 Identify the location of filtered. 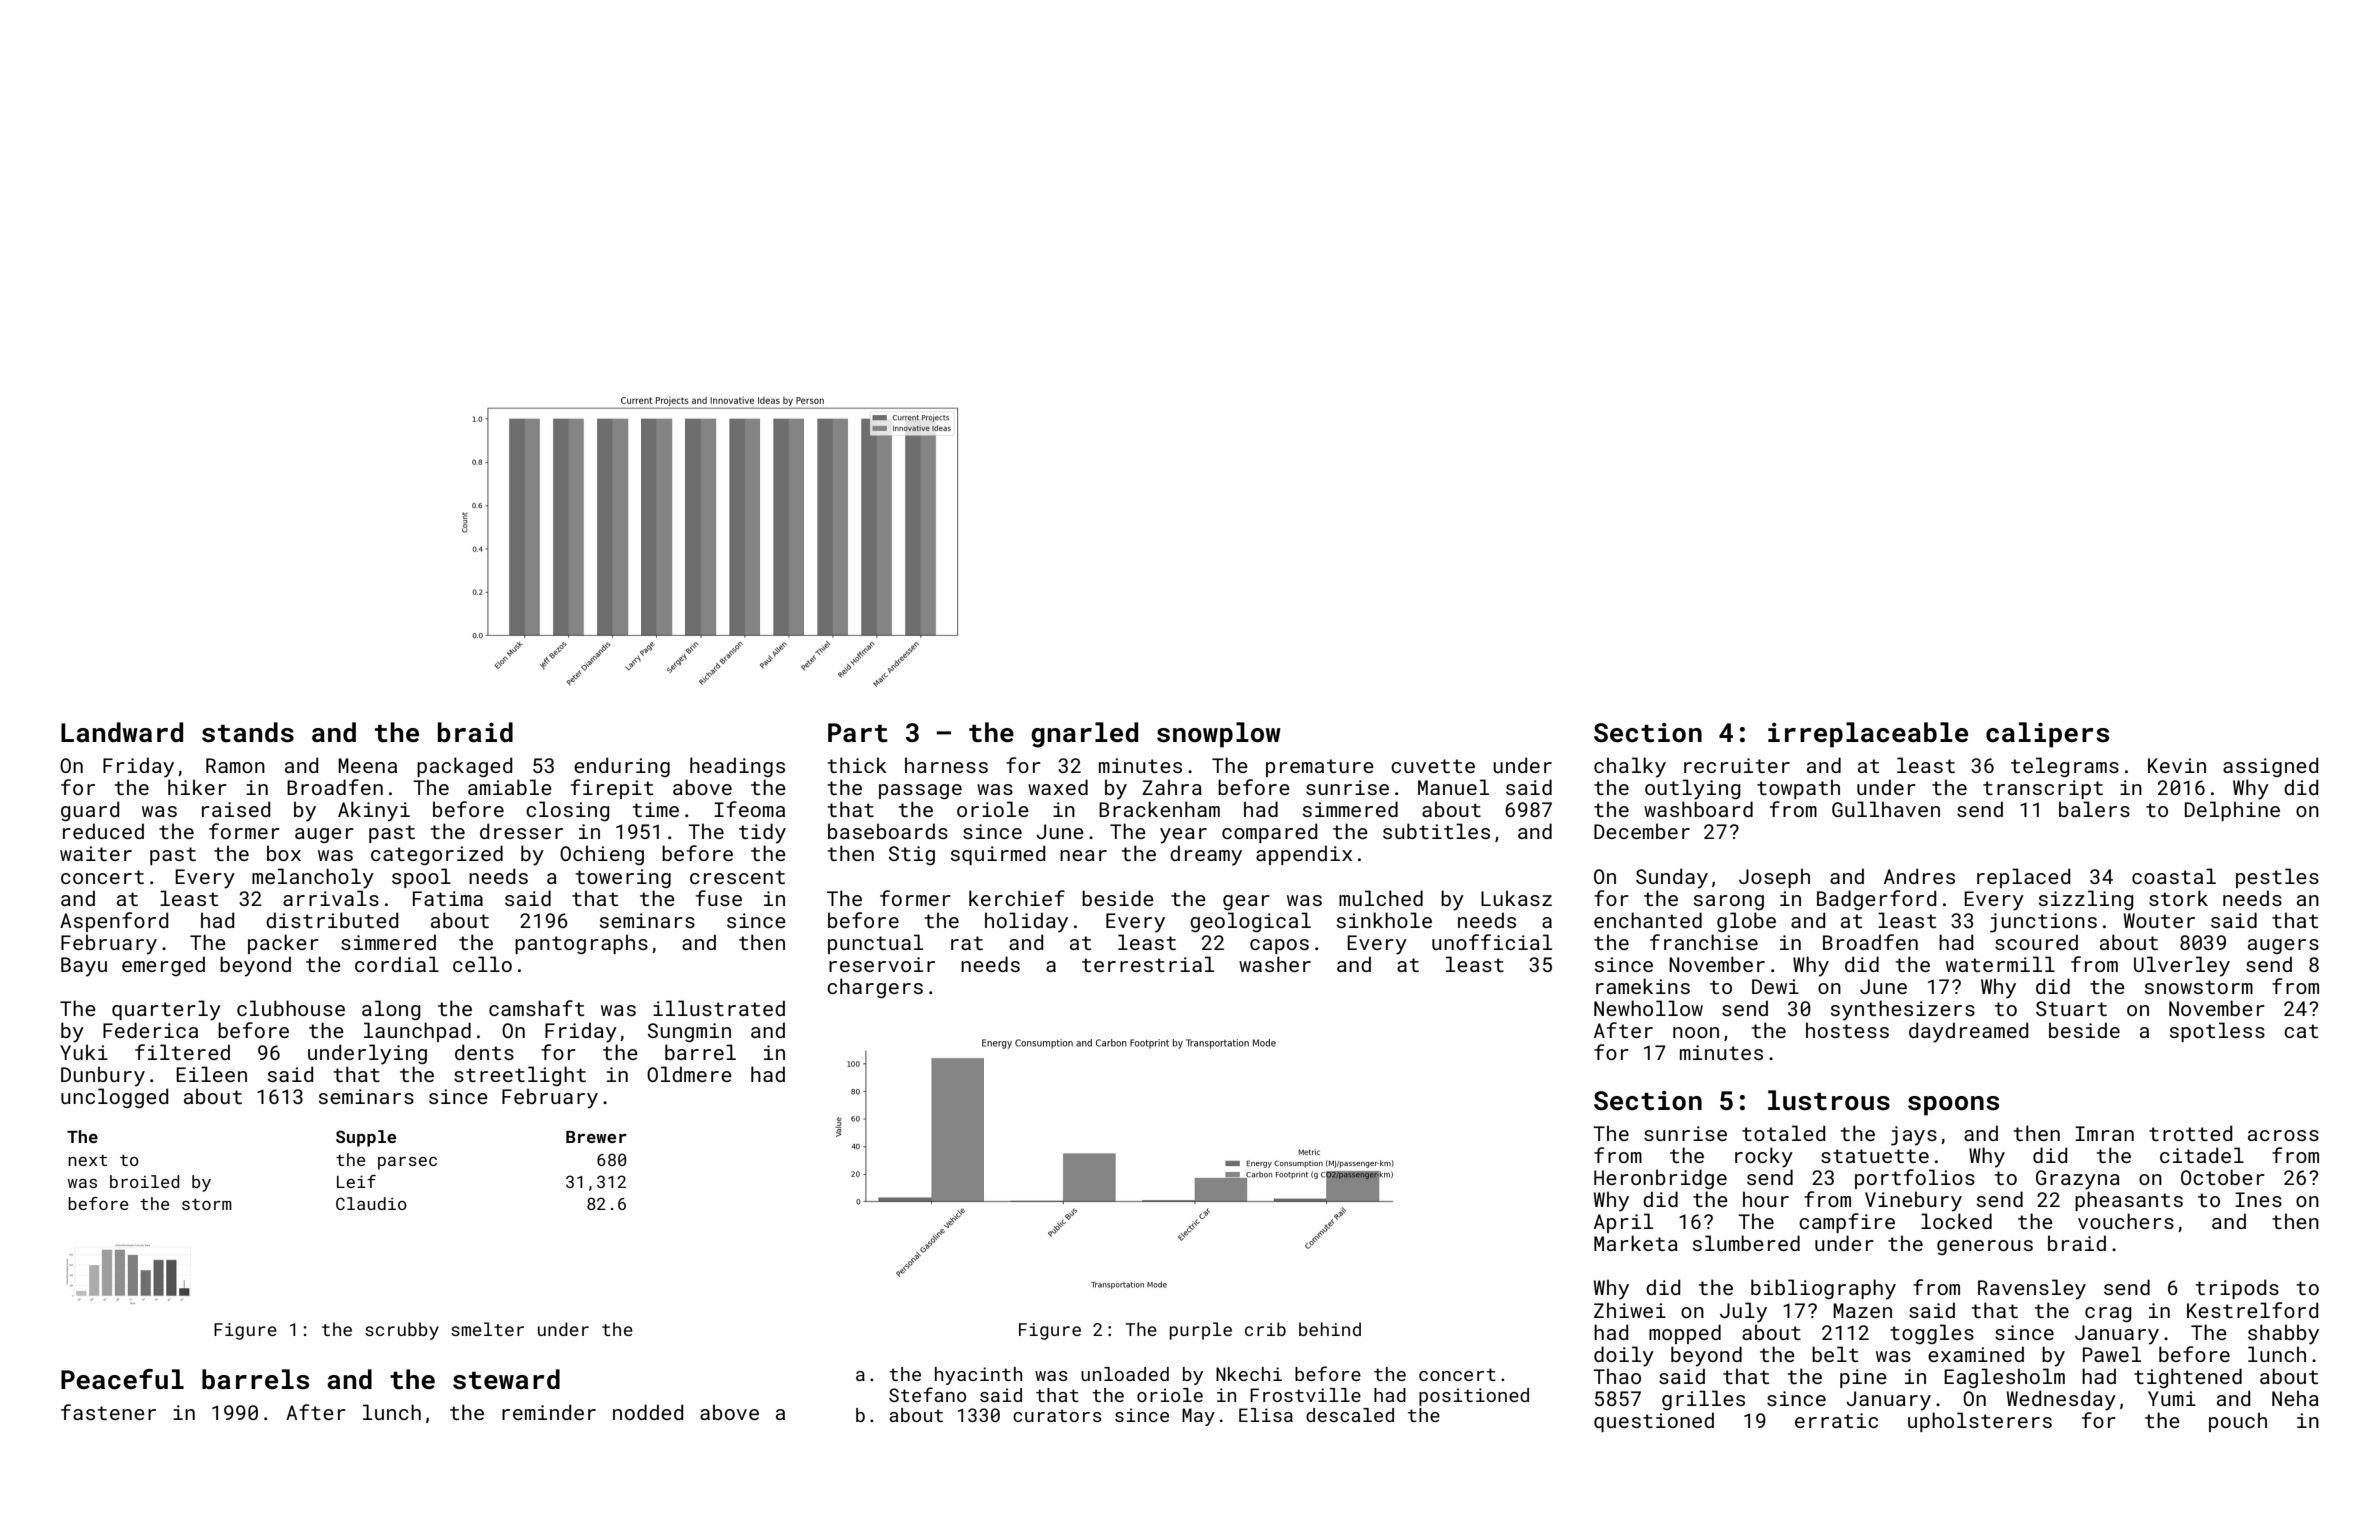
(182, 1052).
